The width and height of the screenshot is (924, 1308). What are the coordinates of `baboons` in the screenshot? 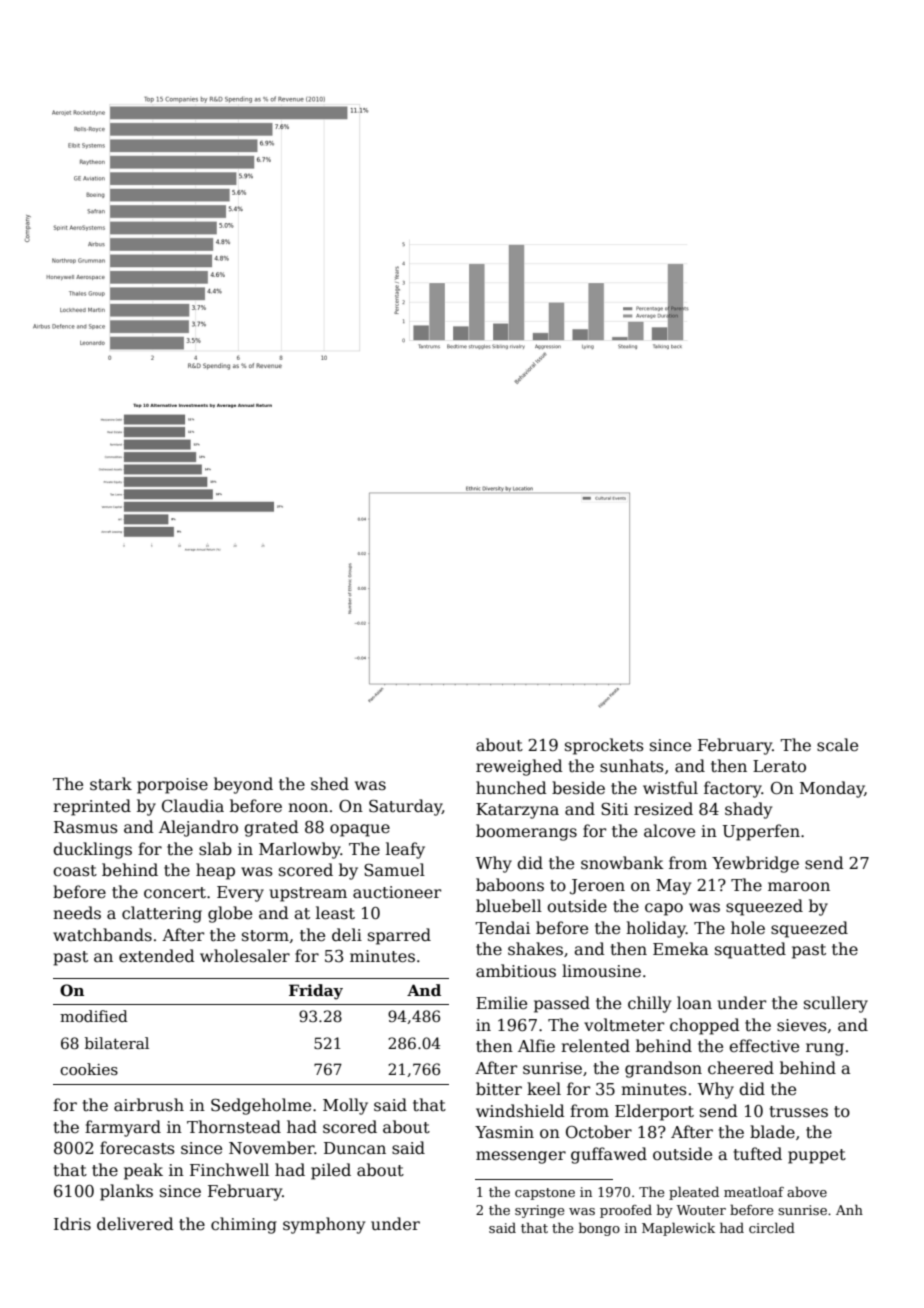 It's located at (510, 885).
